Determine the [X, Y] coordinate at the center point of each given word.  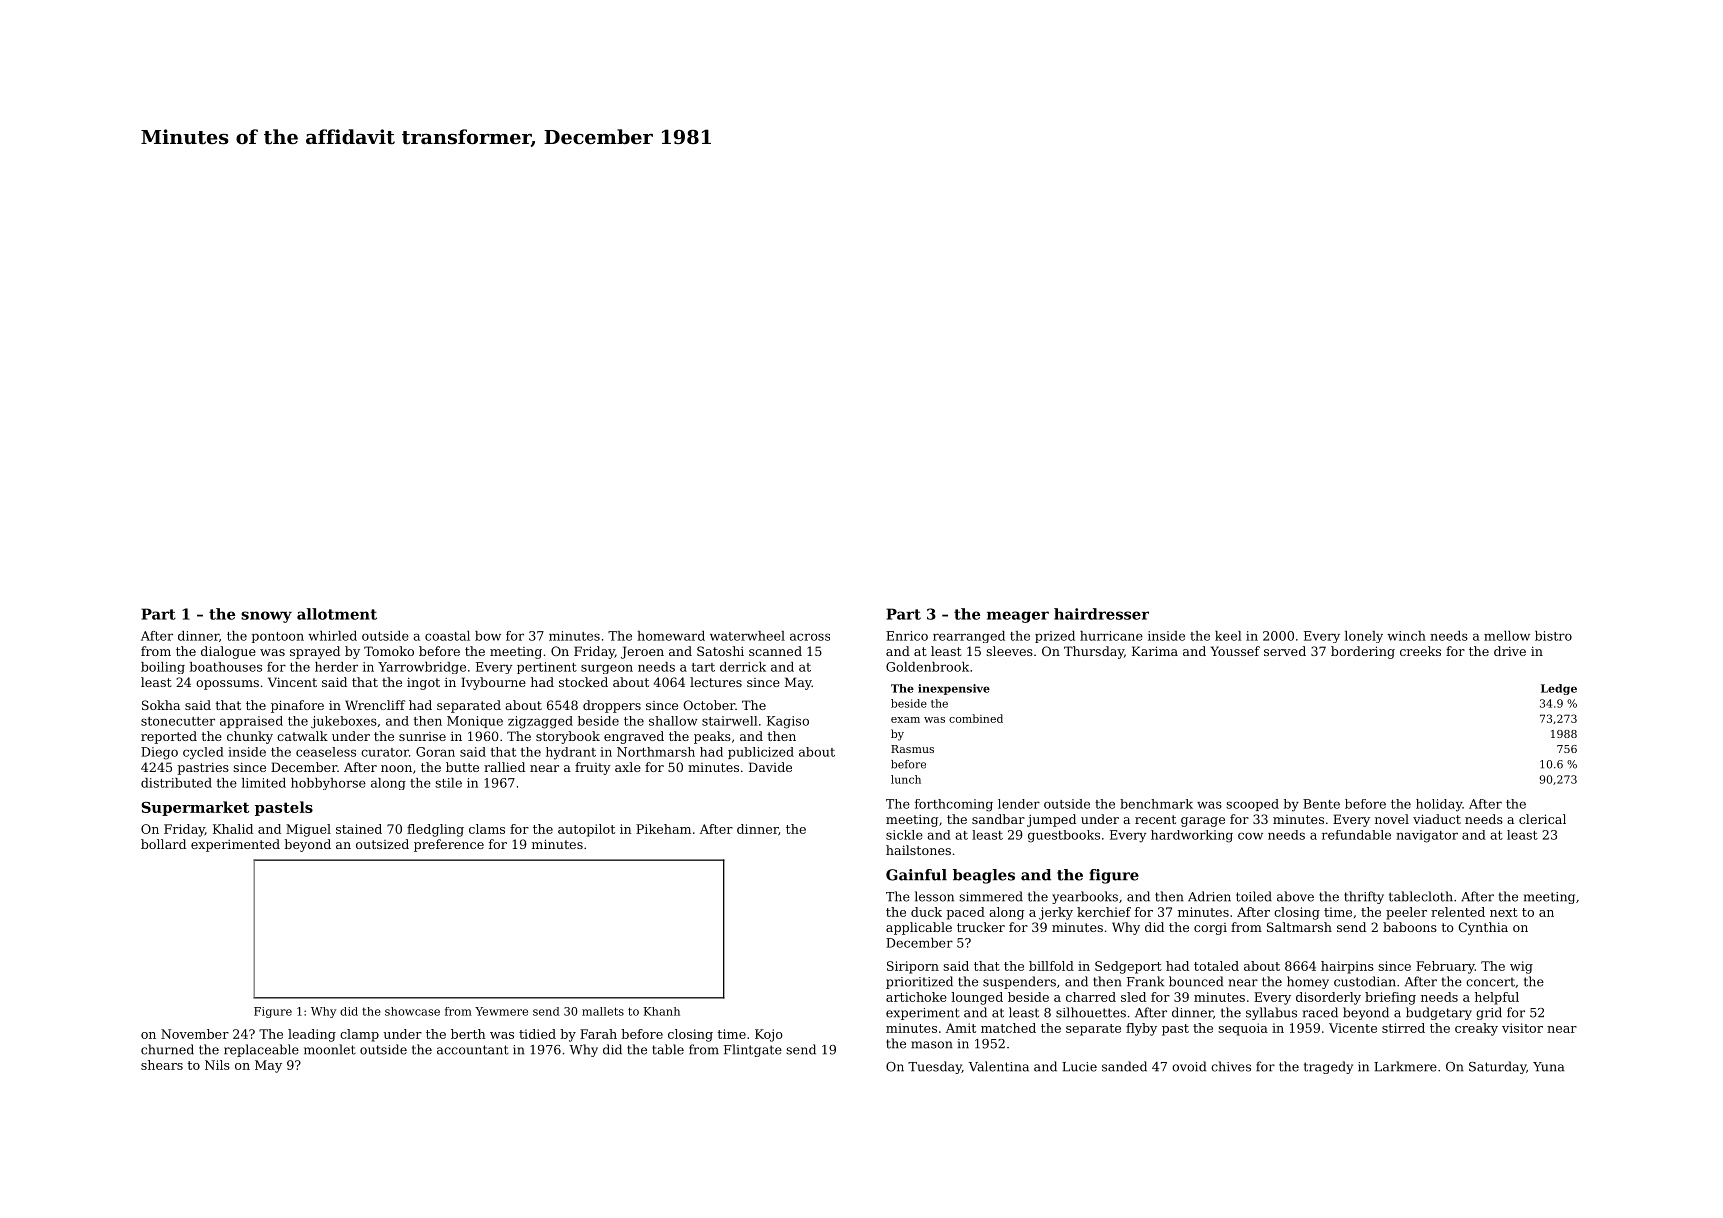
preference [449, 845]
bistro [1553, 636]
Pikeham [663, 829]
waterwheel [747, 636]
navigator [1427, 836]
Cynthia [1483, 928]
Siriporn [913, 967]
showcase [412, 1011]
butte [462, 767]
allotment [337, 614]
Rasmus [912, 749]
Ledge [1559, 689]
